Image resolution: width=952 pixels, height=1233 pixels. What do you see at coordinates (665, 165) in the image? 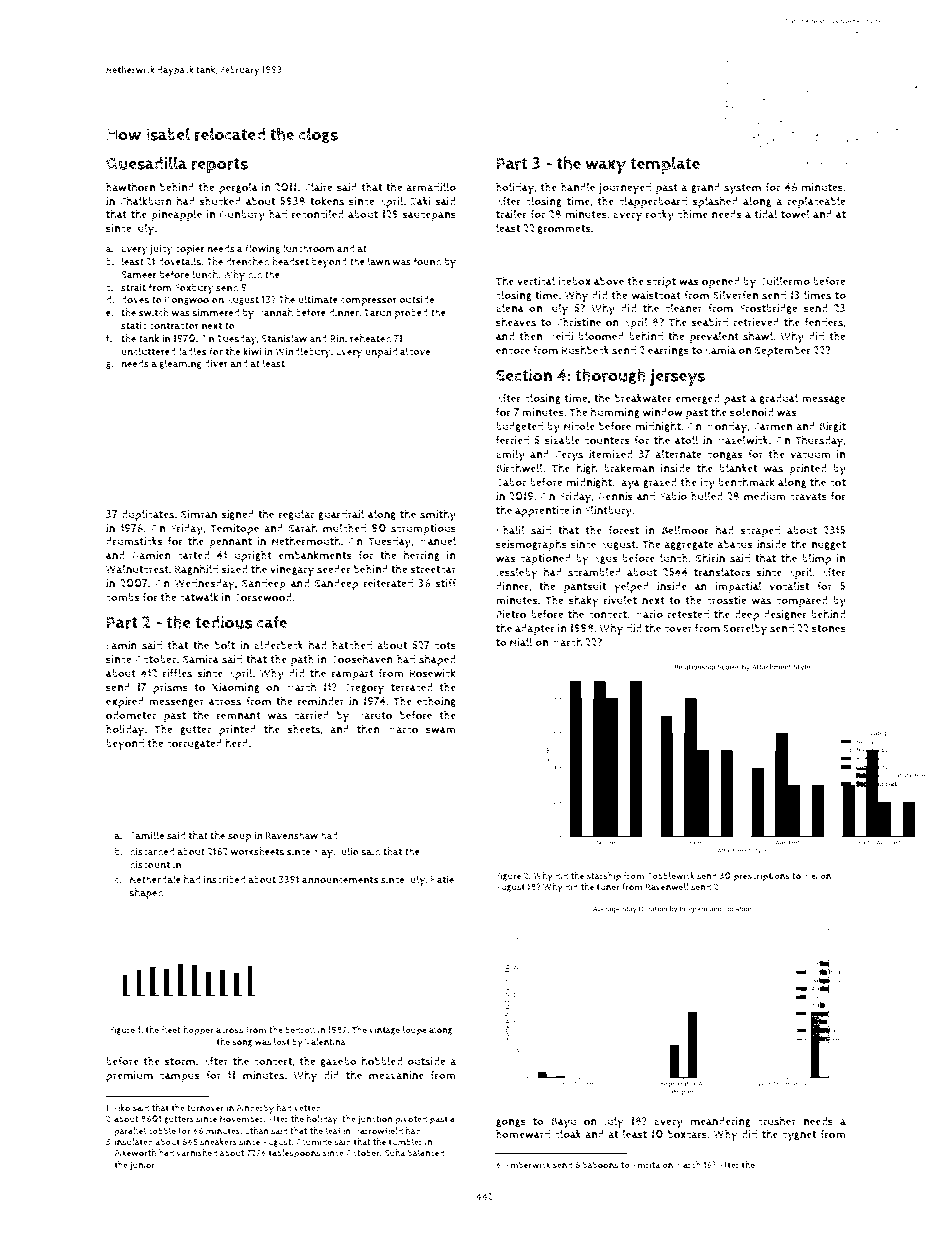
I see `template` at bounding box center [665, 165].
